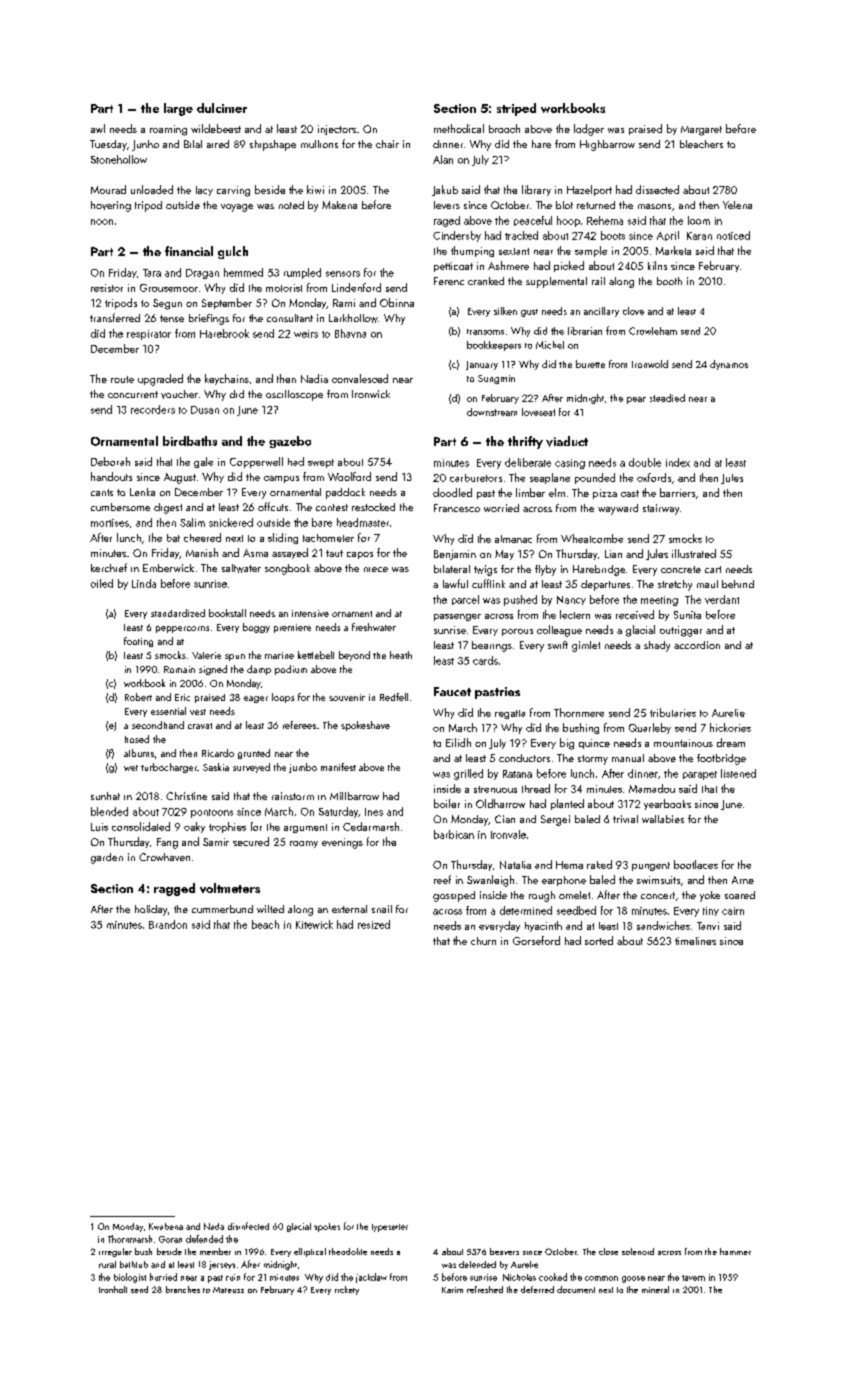  I want to click on meeting, so click(659, 601).
